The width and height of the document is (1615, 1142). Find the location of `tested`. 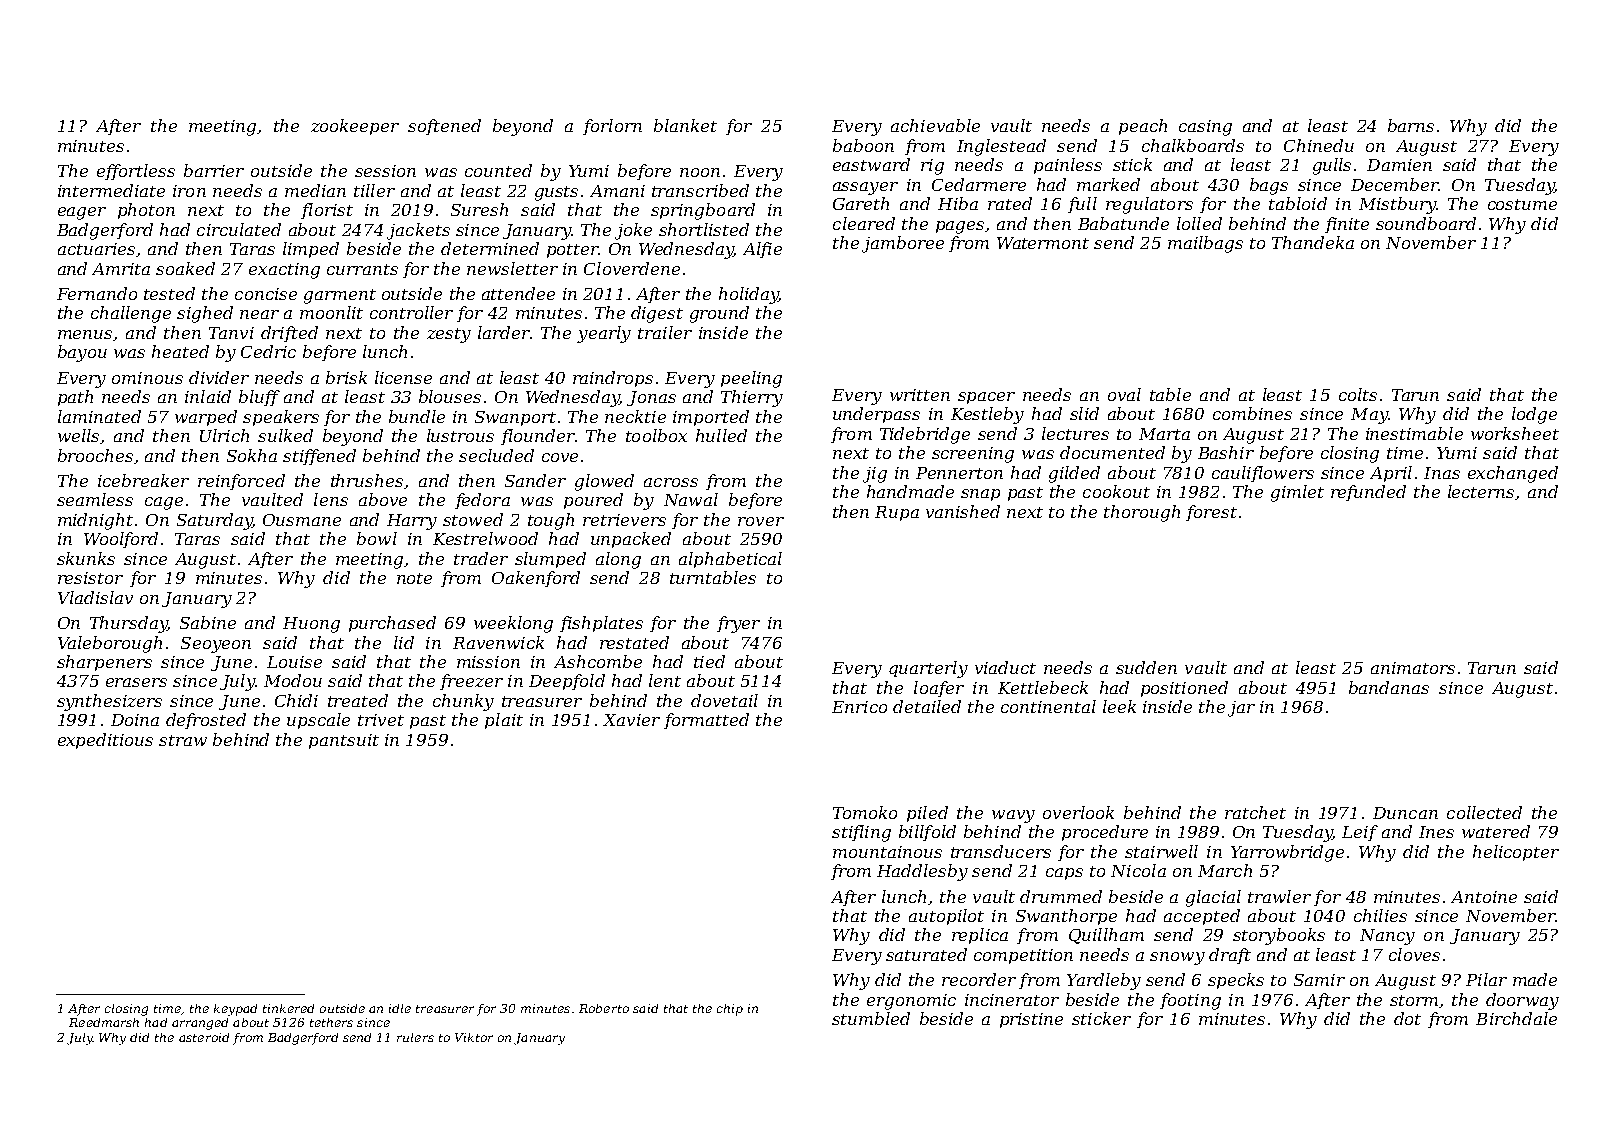

tested is located at coordinates (169, 293).
